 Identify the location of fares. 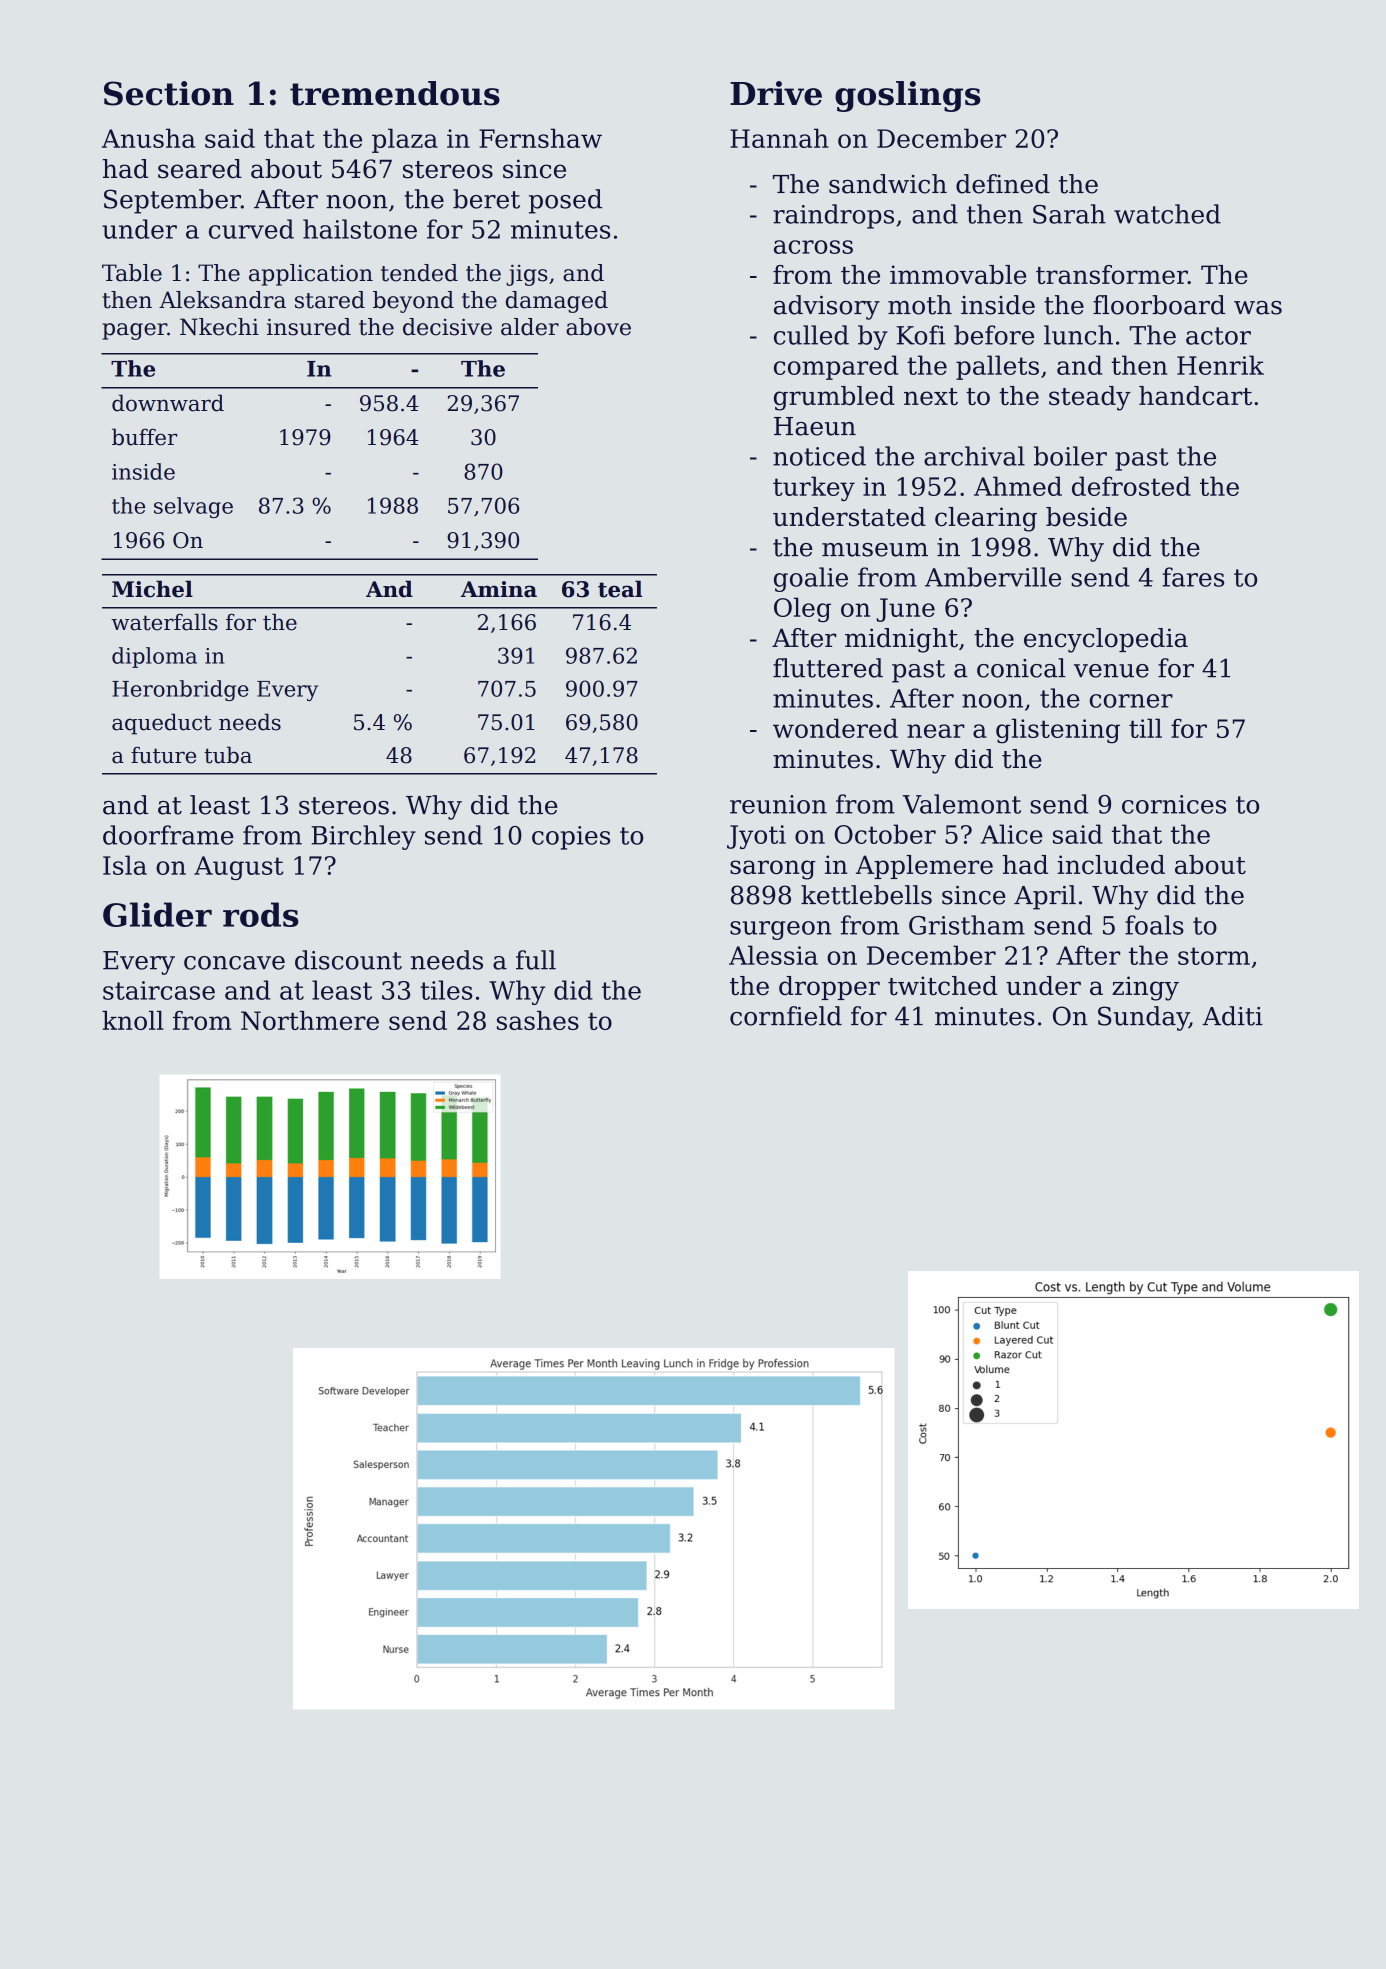
(1193, 577).
